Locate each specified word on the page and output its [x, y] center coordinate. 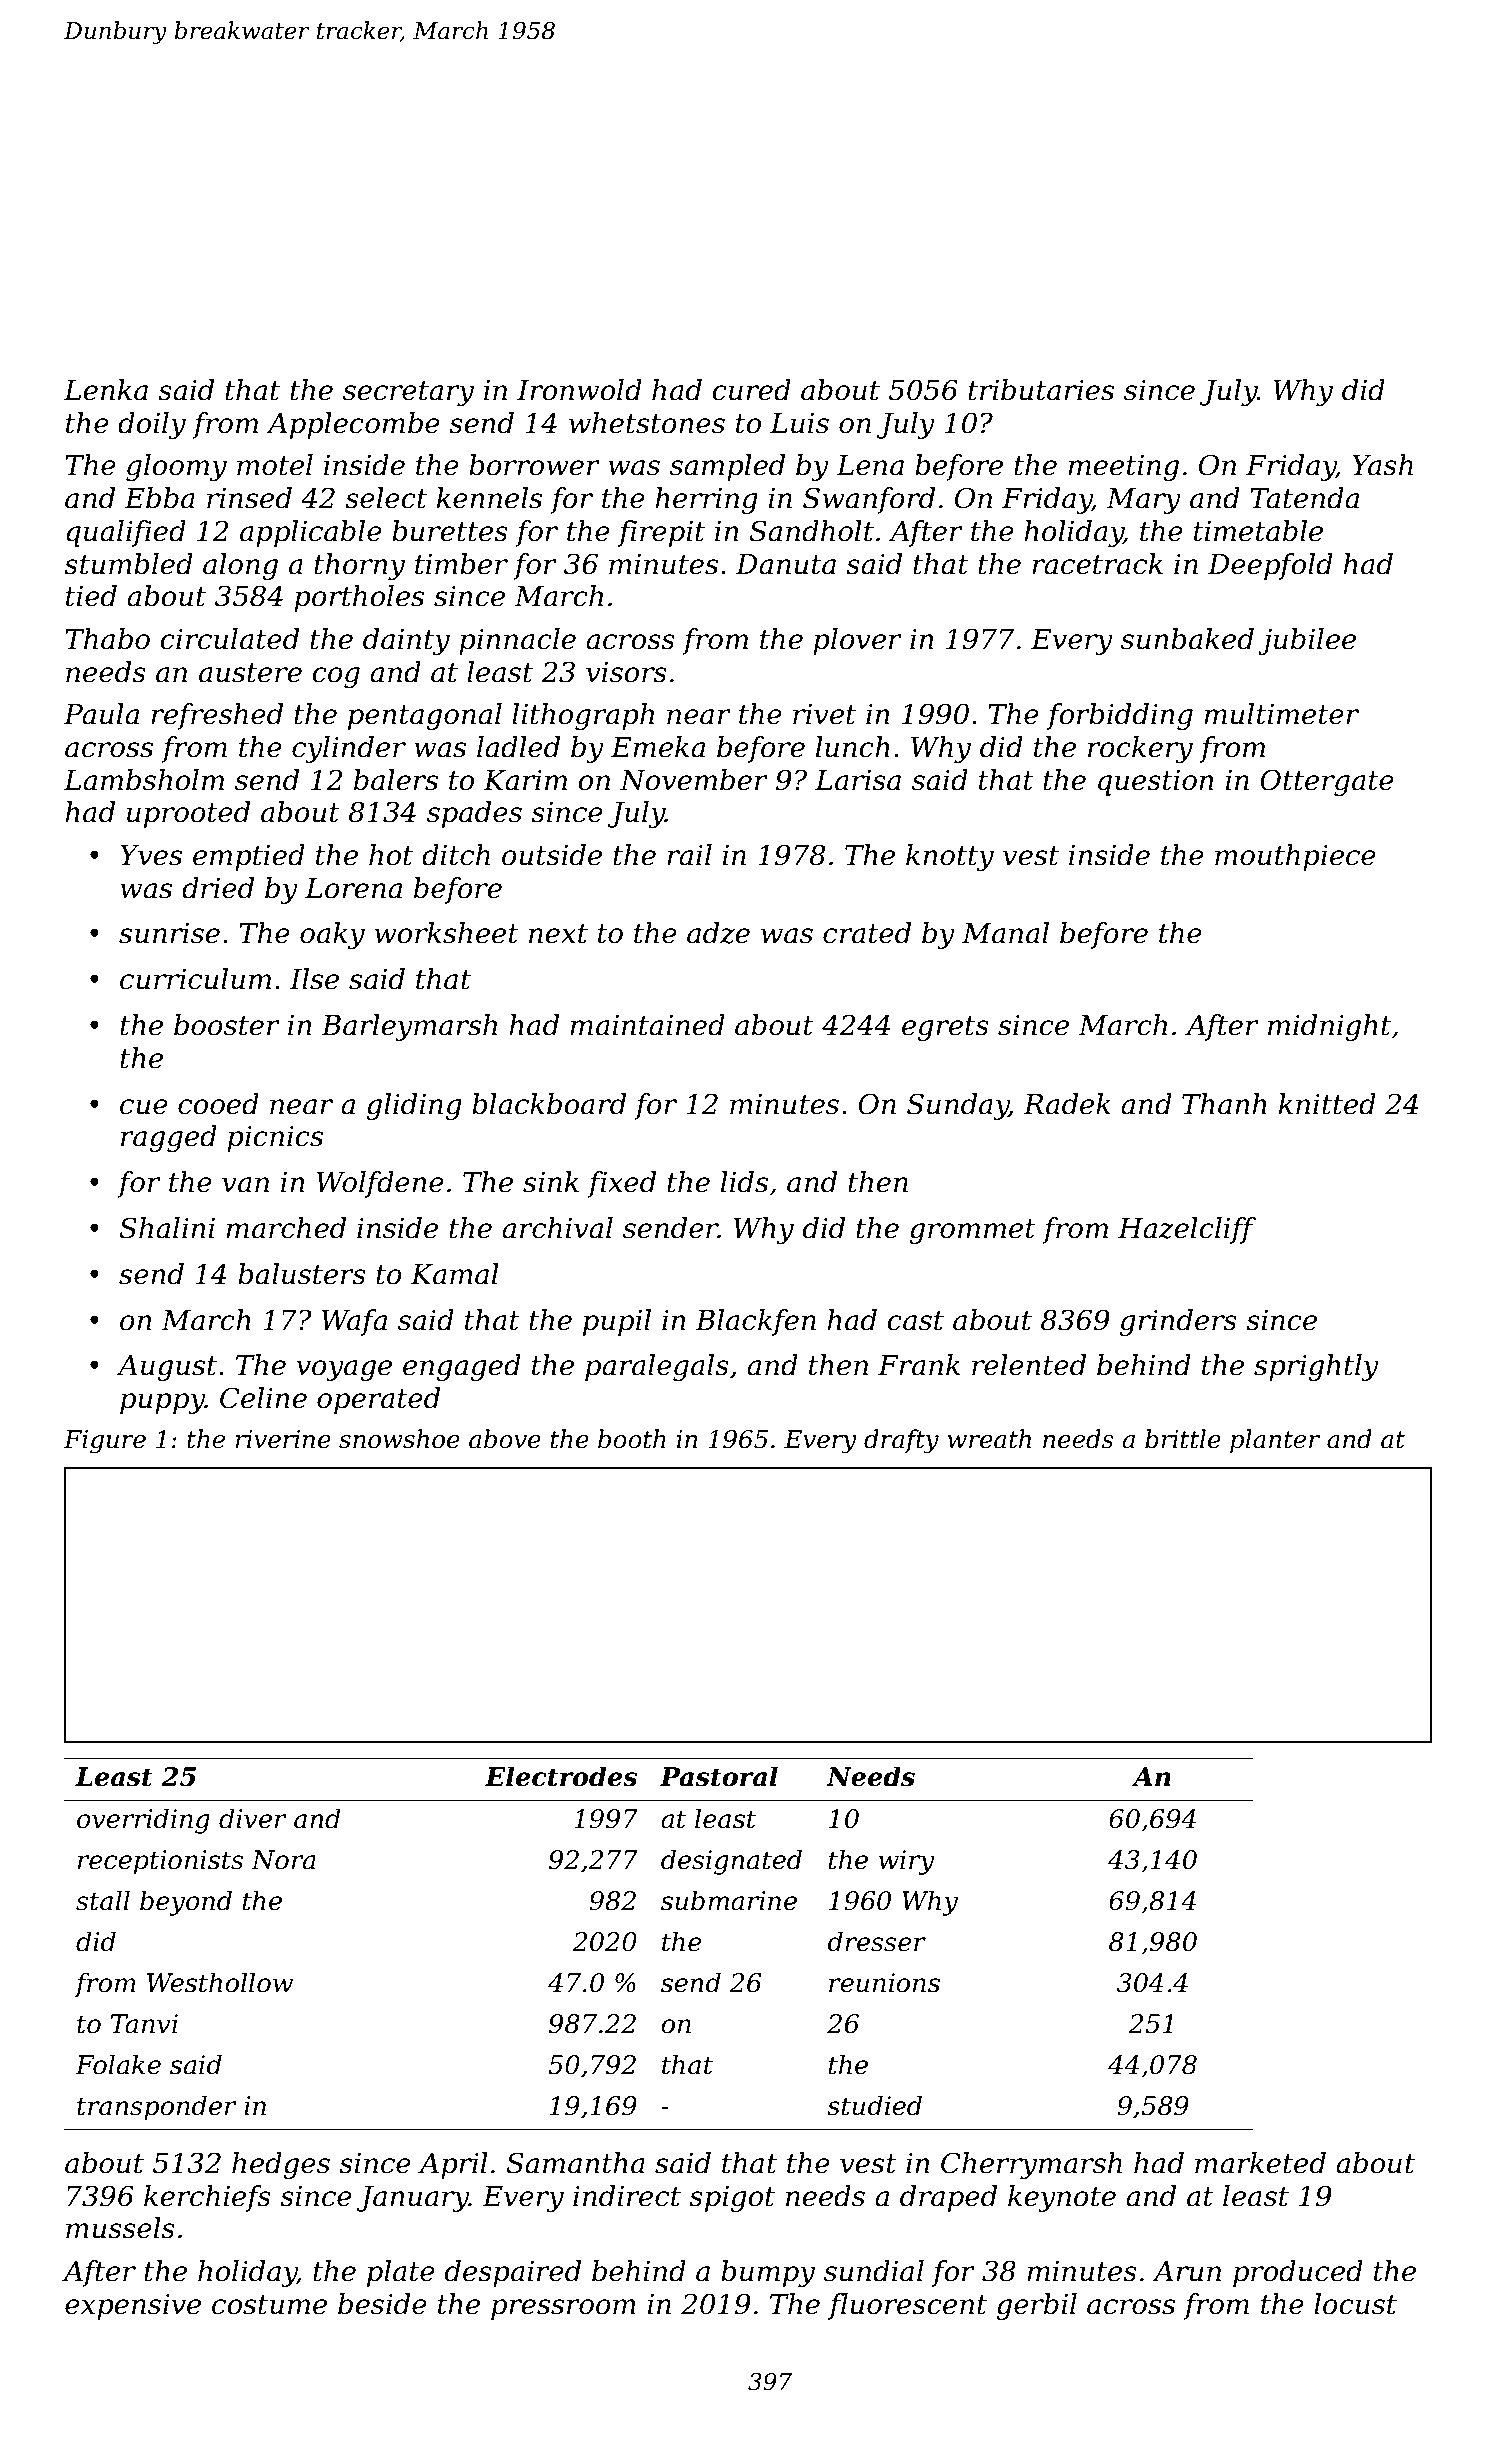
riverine [283, 1439]
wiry [907, 1862]
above [505, 1439]
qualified [126, 533]
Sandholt [812, 531]
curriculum [195, 979]
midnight [1329, 1027]
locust [1355, 2304]
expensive [133, 2307]
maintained [647, 1025]
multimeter [1281, 714]
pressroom [563, 2309]
